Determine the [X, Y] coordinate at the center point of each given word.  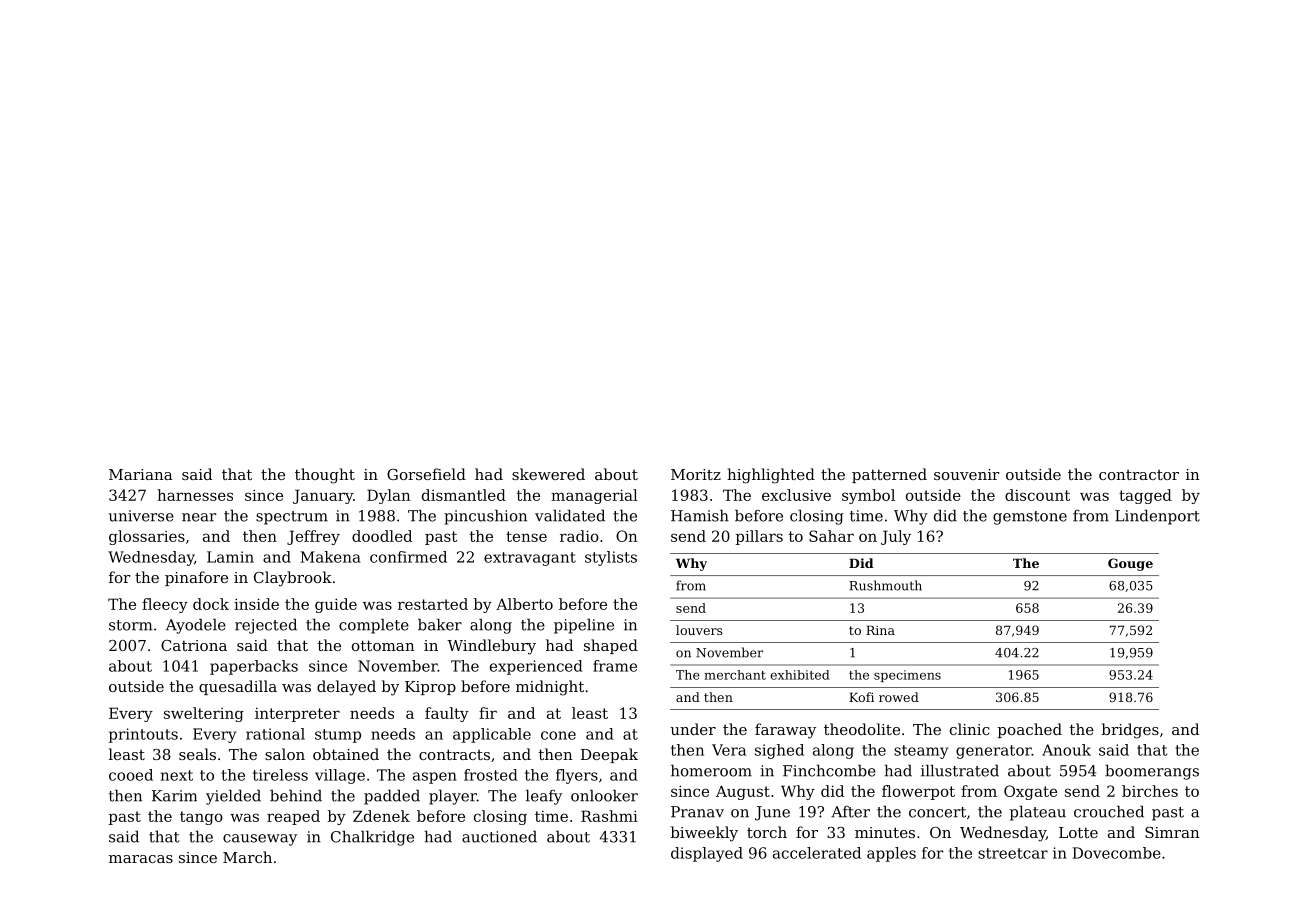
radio [579, 536]
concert [937, 812]
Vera [729, 750]
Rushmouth [885, 585]
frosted [491, 775]
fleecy [165, 605]
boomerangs [1152, 772]
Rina [880, 630]
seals [197, 754]
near [199, 517]
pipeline [584, 626]
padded [392, 797]
